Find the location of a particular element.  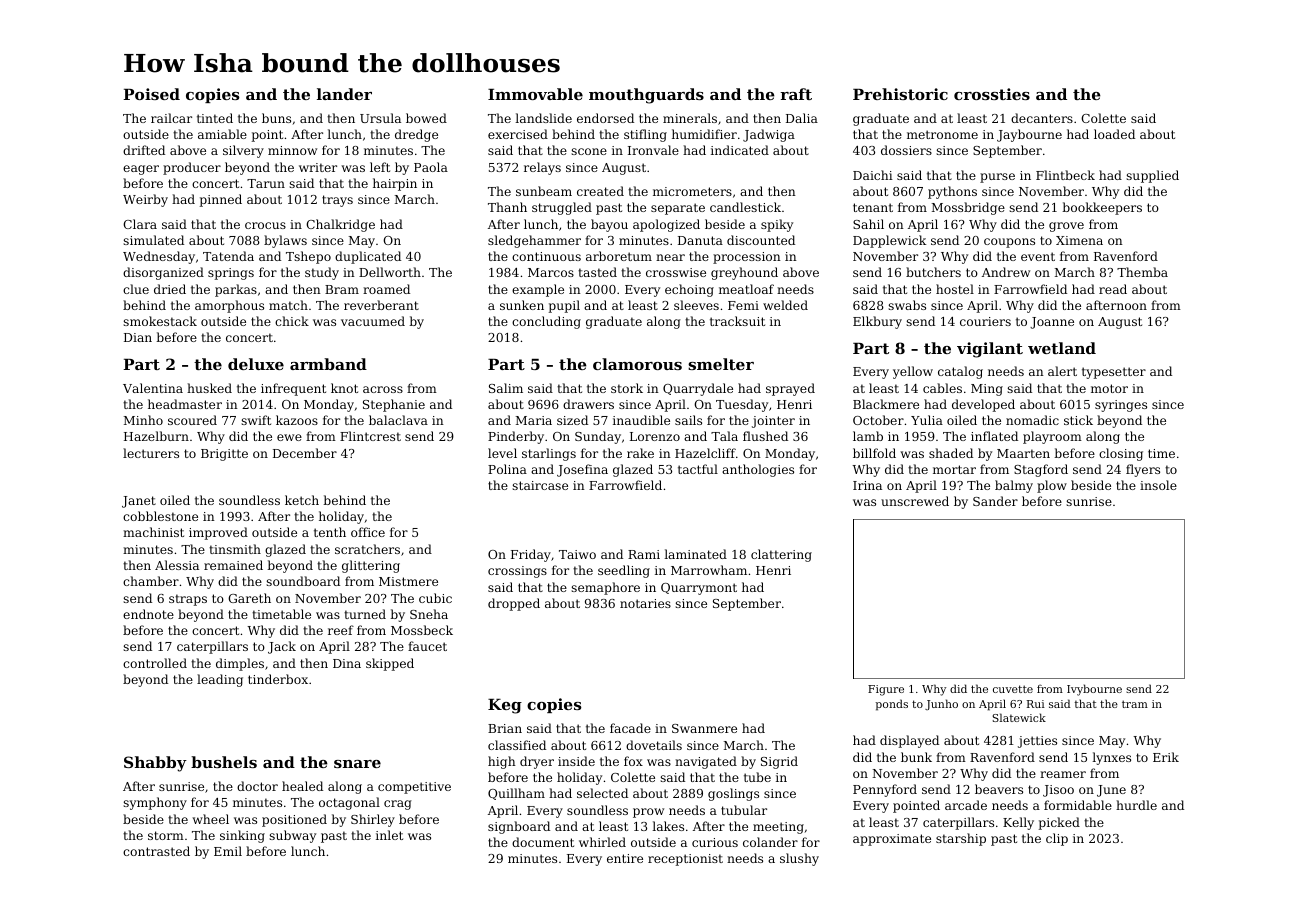

anthologies is located at coordinates (758, 470).
